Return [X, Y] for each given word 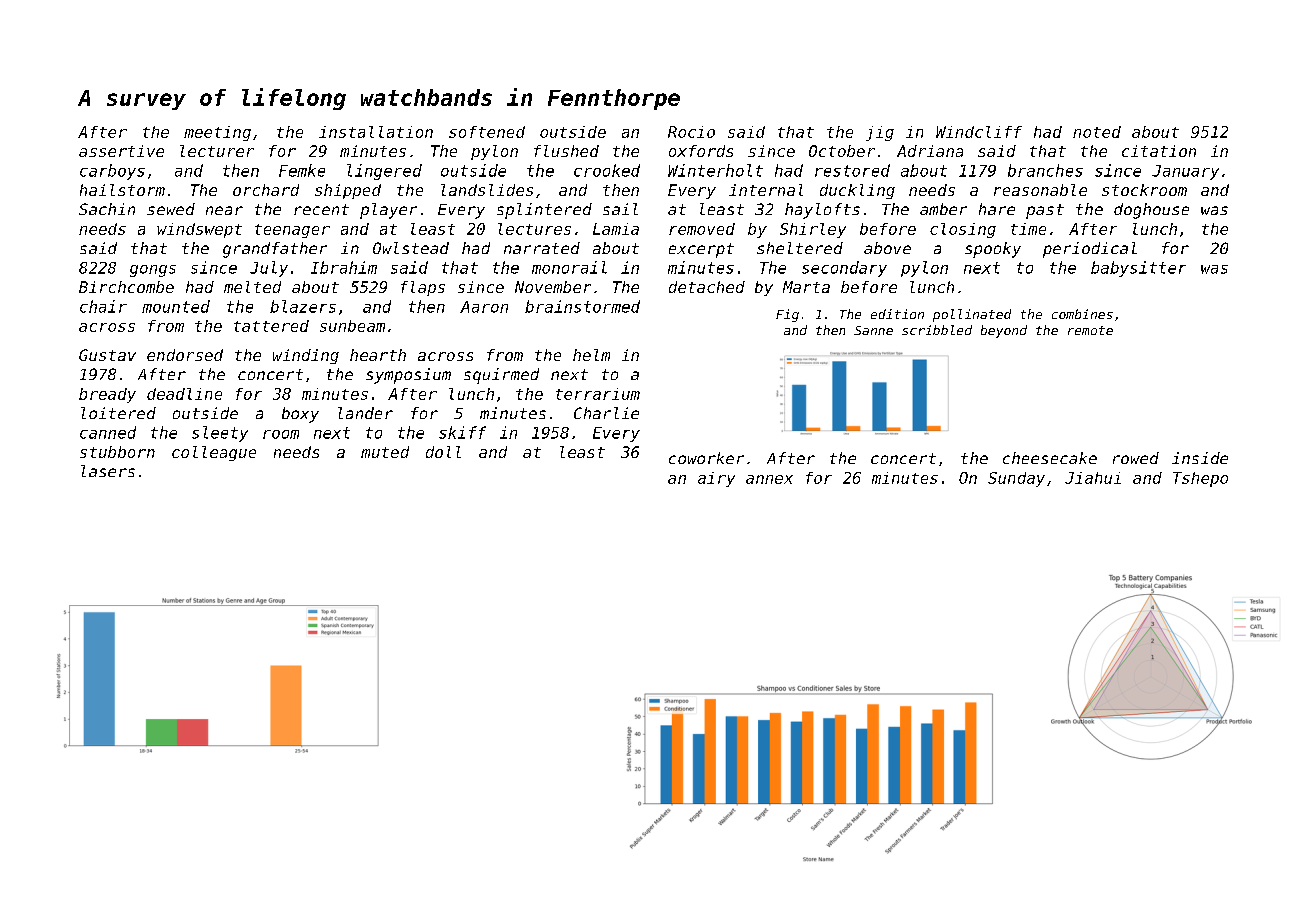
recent [321, 209]
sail [620, 209]
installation [376, 132]
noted [1097, 132]
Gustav [107, 355]
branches [1045, 170]
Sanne [873, 330]
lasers [108, 471]
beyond [1004, 331]
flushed [566, 151]
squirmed [501, 376]
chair [103, 306]
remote [1090, 330]
